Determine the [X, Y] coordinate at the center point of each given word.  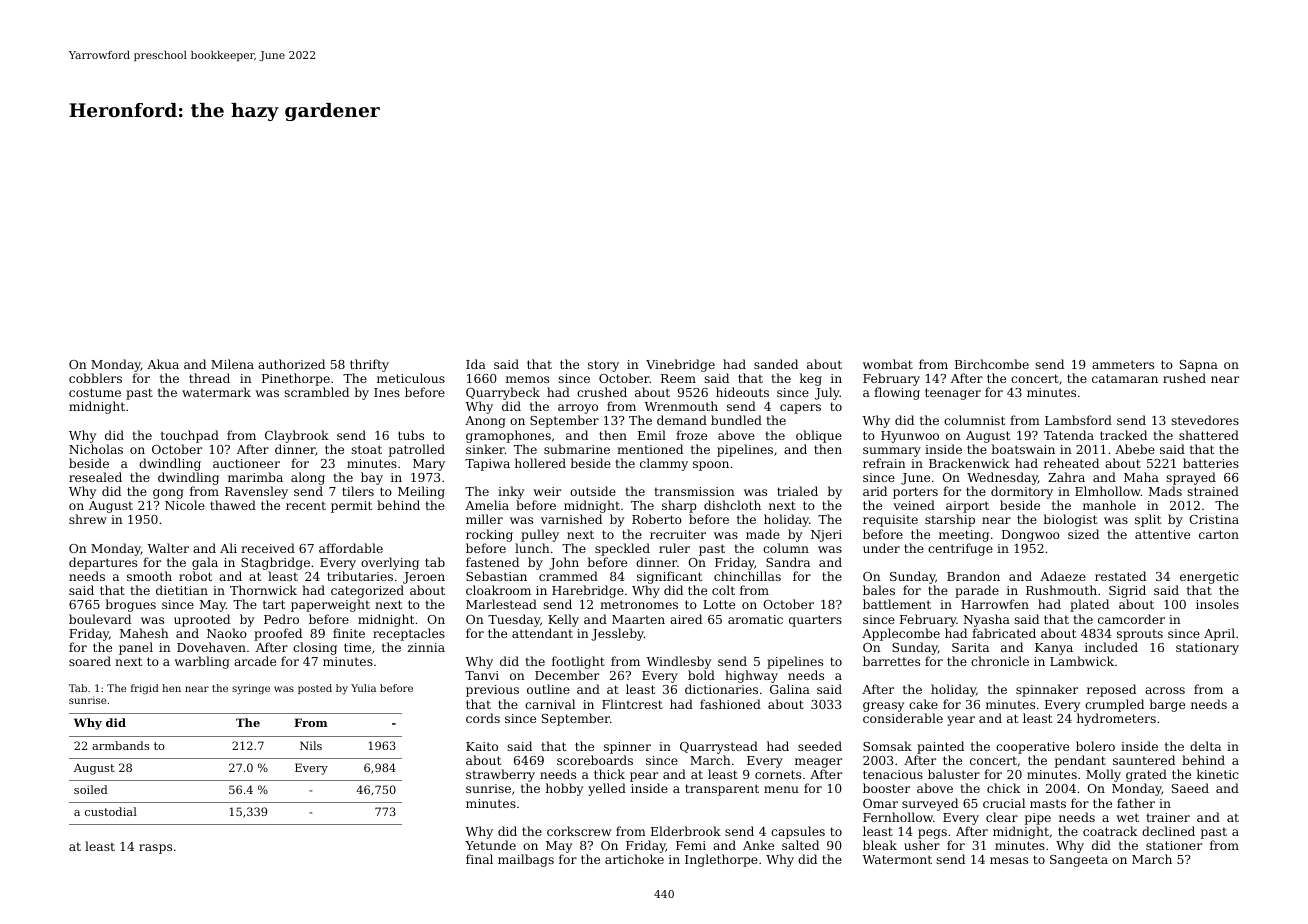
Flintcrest [632, 704]
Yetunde [490, 845]
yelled [607, 789]
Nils [311, 745]
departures [103, 563]
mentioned [650, 449]
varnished [571, 519]
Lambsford [1078, 420]
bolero [1095, 746]
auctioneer [246, 463]
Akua [163, 364]
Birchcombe [992, 364]
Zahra [1066, 477]
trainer [1168, 817]
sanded [776, 364]
